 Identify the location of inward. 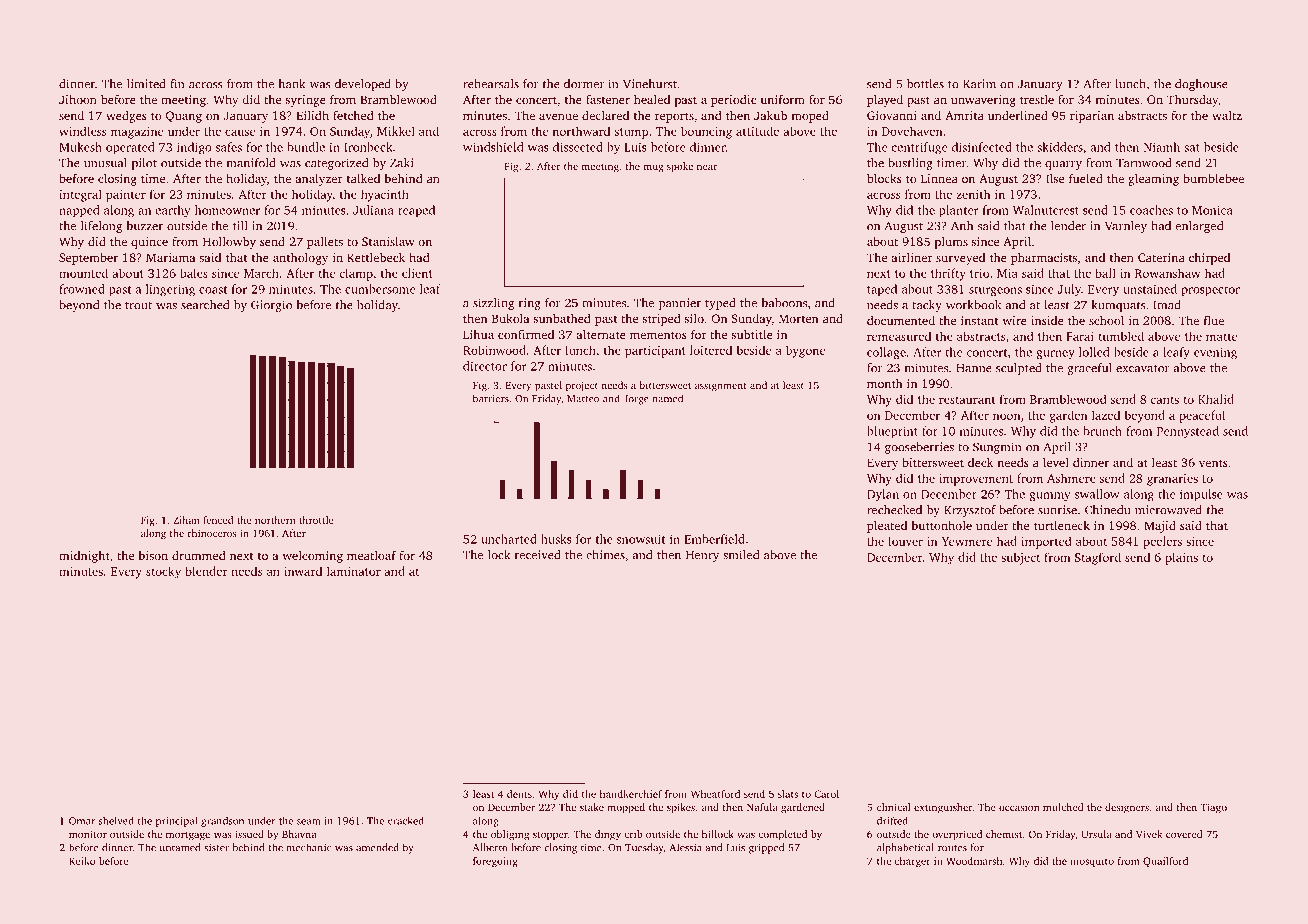
(303, 571).
